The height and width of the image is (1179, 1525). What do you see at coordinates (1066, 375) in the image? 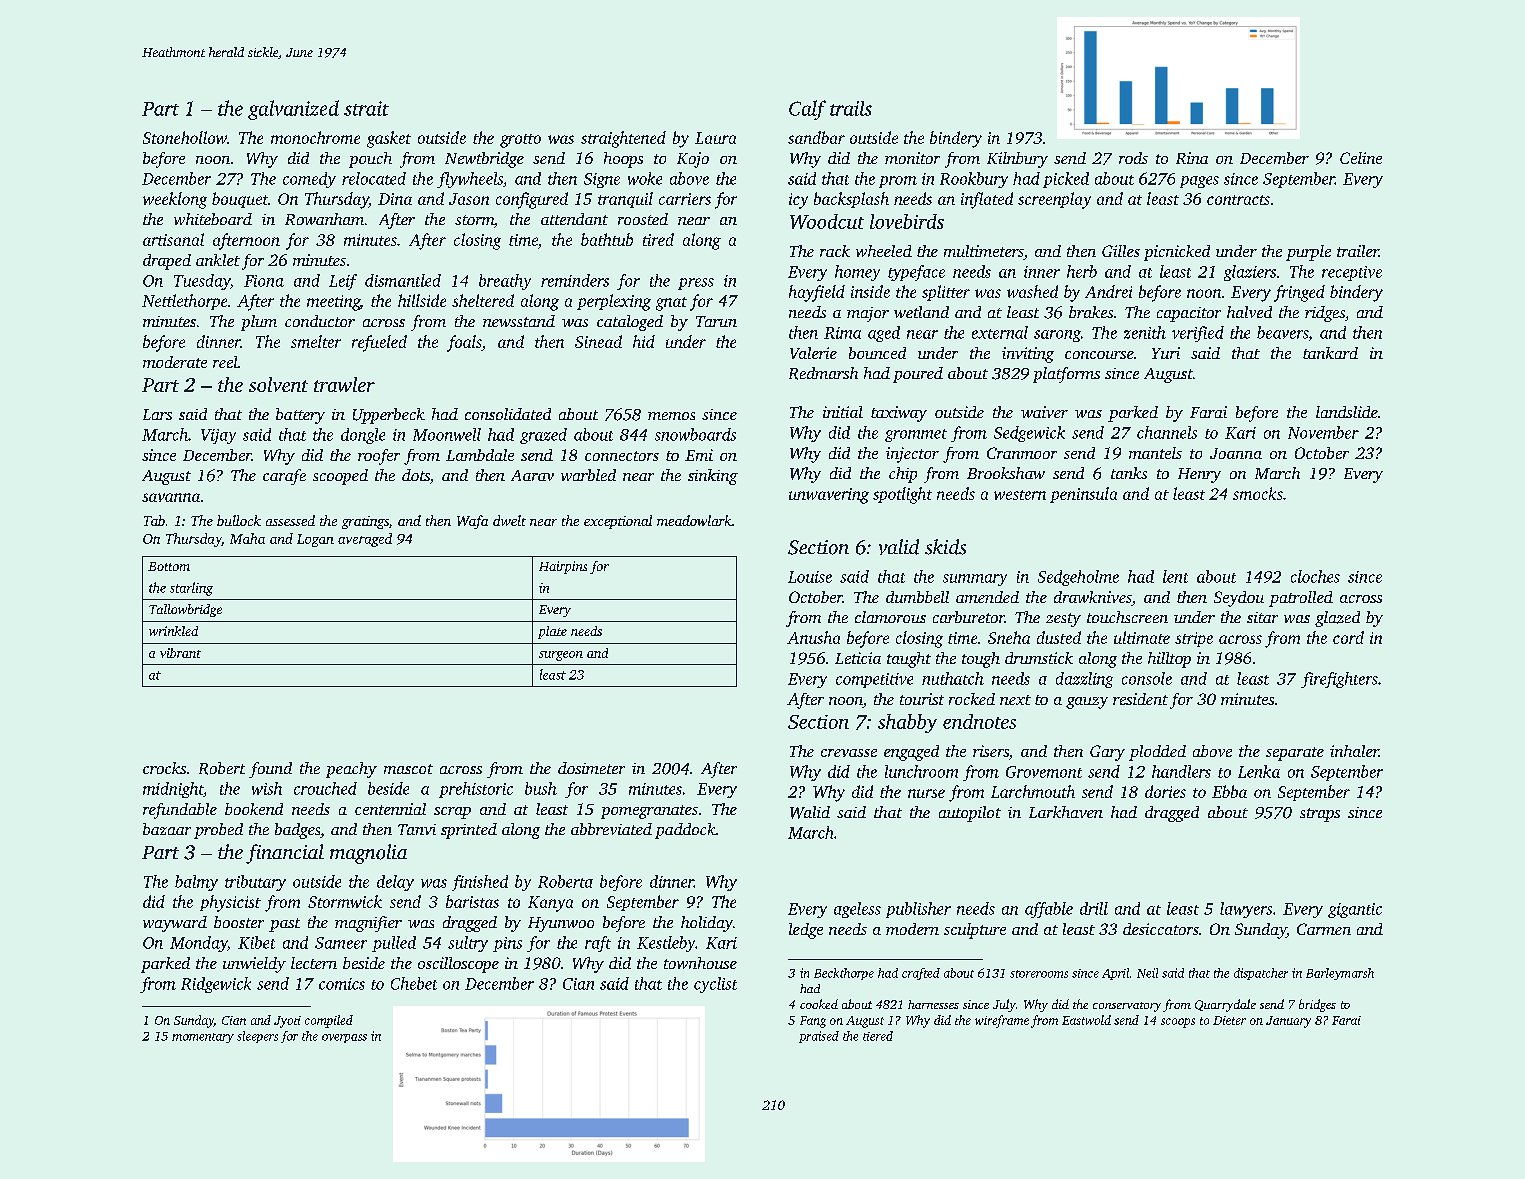
I see `platforms` at bounding box center [1066, 375].
